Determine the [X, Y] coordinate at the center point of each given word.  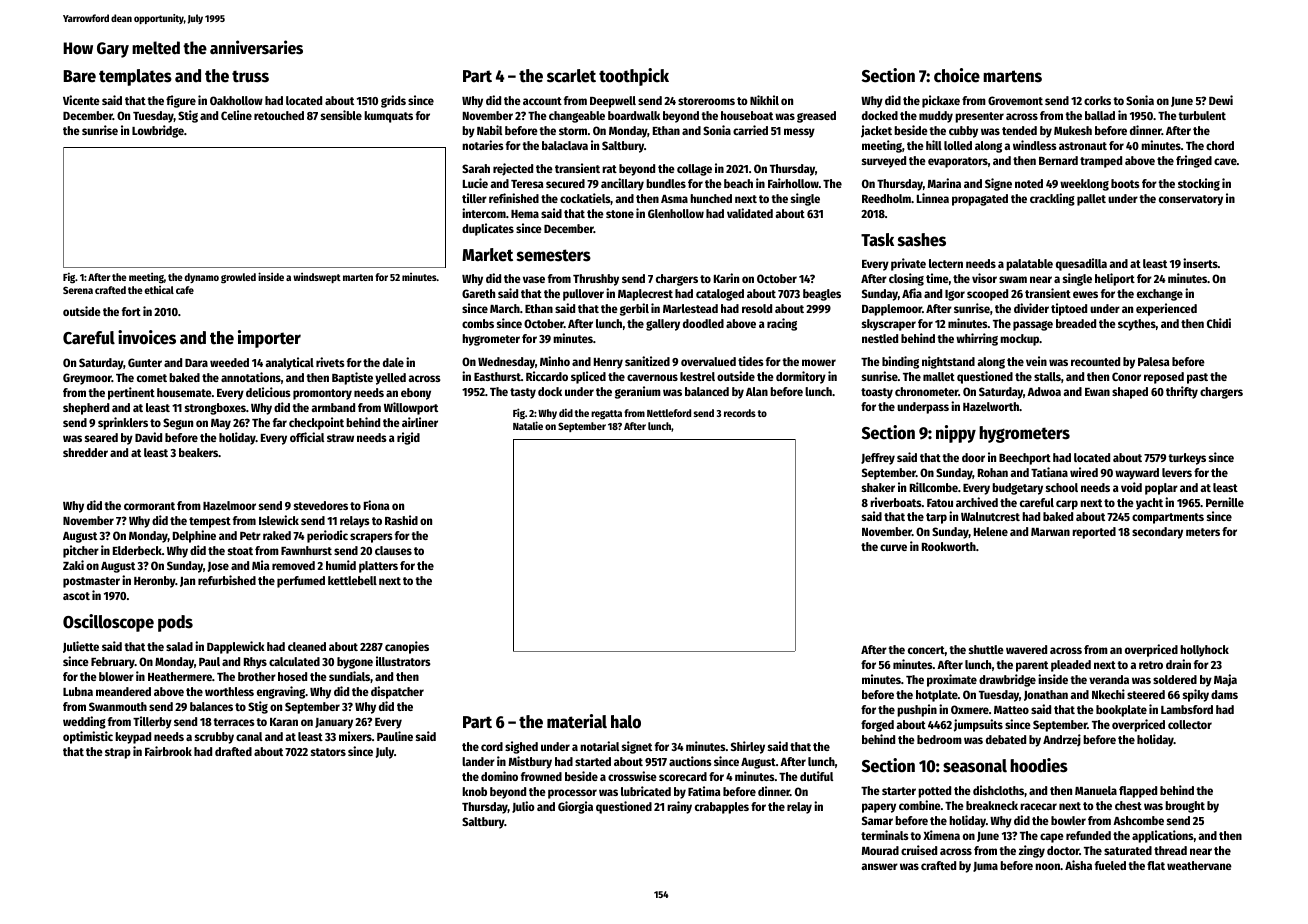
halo [626, 722]
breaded [1076, 323]
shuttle [986, 649]
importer [269, 339]
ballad [1100, 115]
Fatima [704, 791]
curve [893, 547]
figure [181, 101]
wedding [84, 722]
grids [393, 101]
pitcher [81, 551]
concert [926, 650]
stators [328, 752]
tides [751, 361]
